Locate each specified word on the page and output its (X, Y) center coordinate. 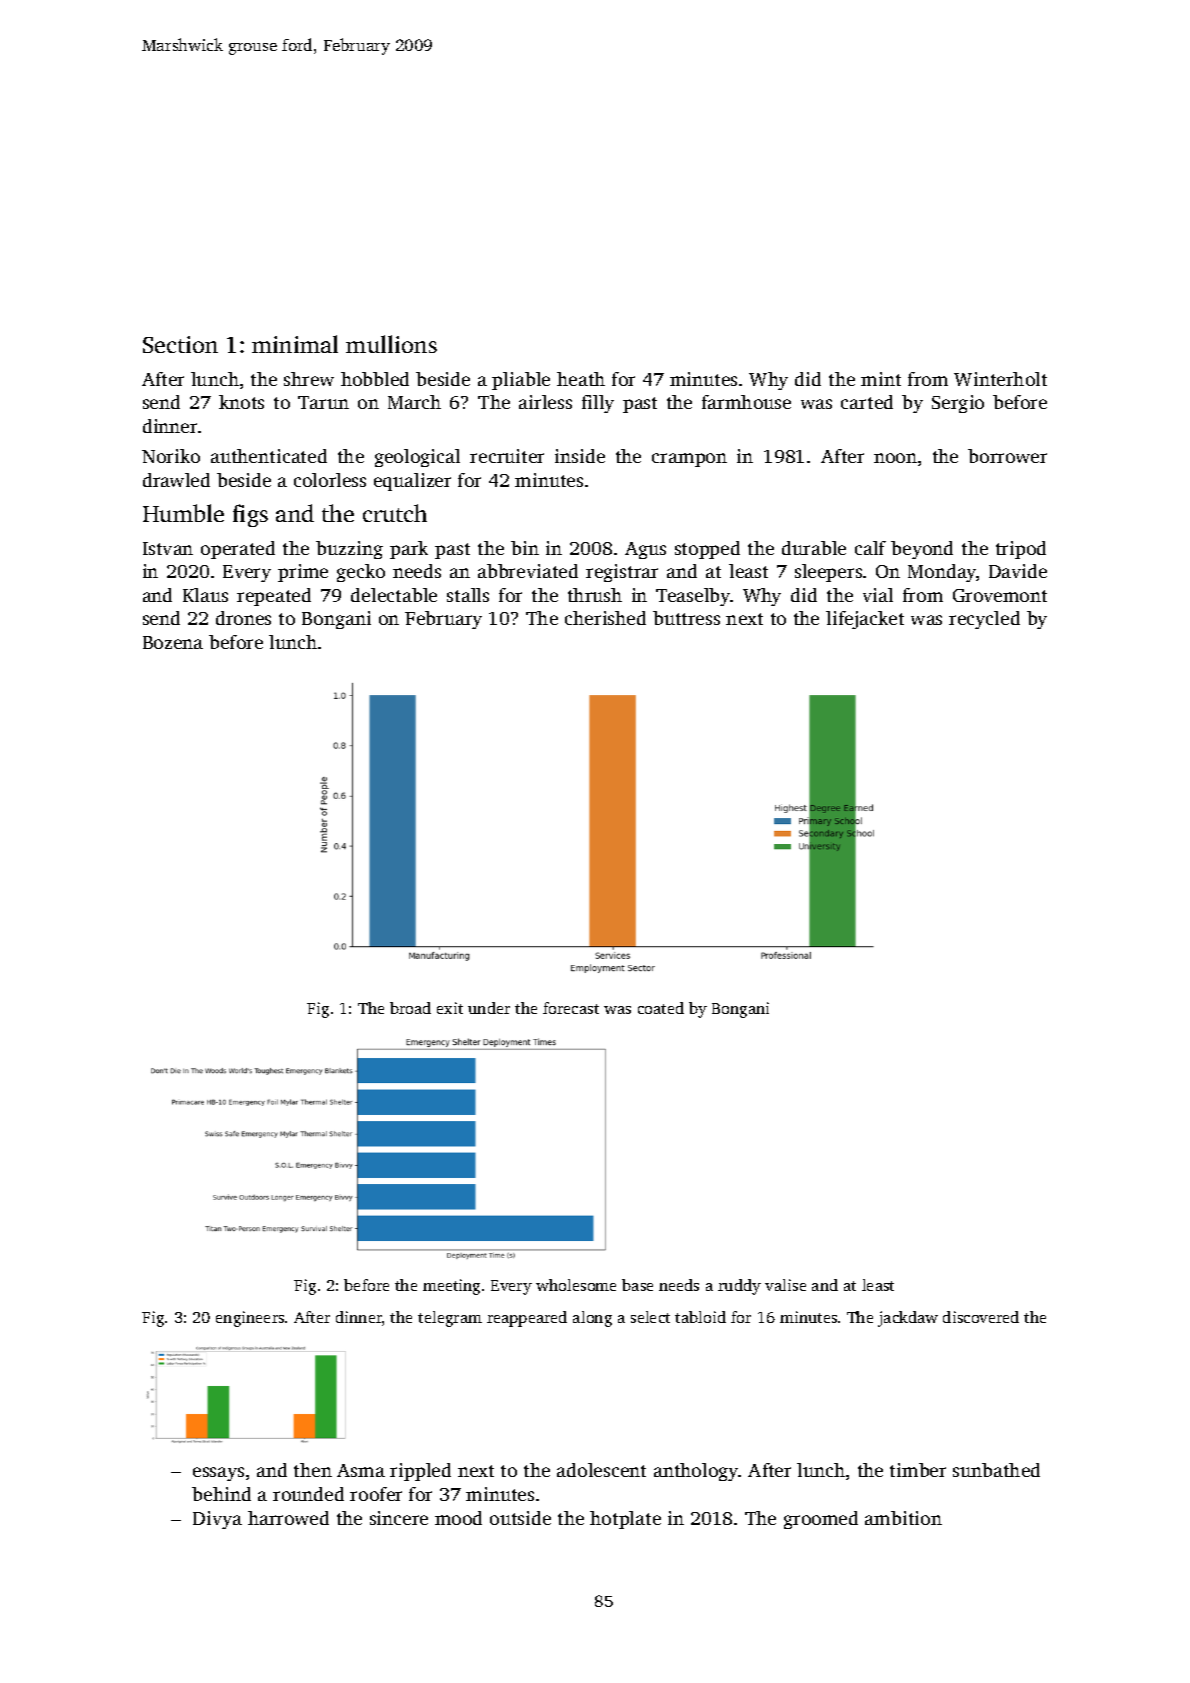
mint (881, 379)
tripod (1021, 550)
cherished (605, 618)
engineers (250, 1319)
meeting (451, 1287)
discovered (981, 1317)
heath (581, 379)
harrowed (288, 1518)
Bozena (173, 642)
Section (180, 344)
